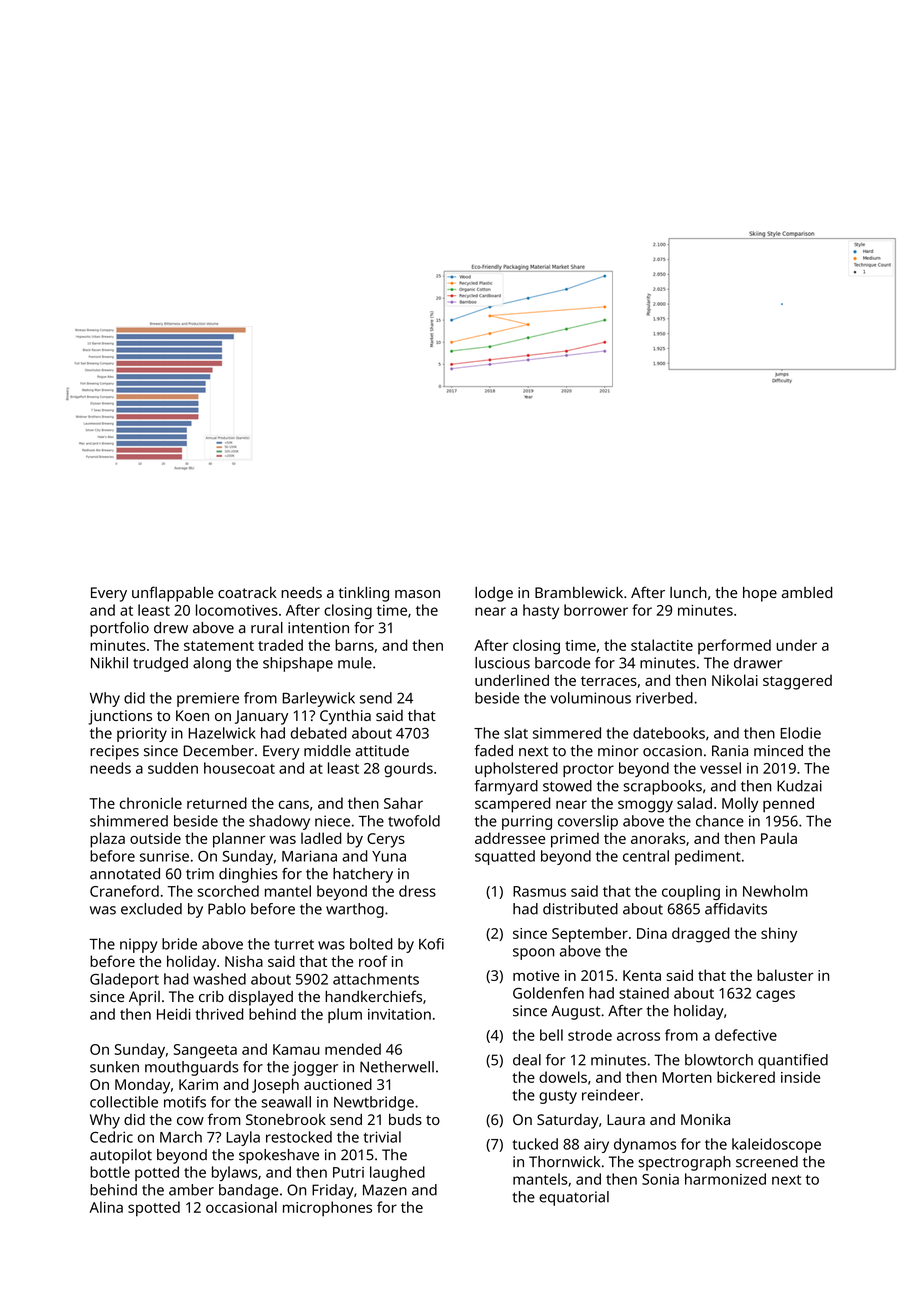 The image size is (924, 1308). Describe the element at coordinates (736, 909) in the screenshot. I see `affidavits` at that location.
